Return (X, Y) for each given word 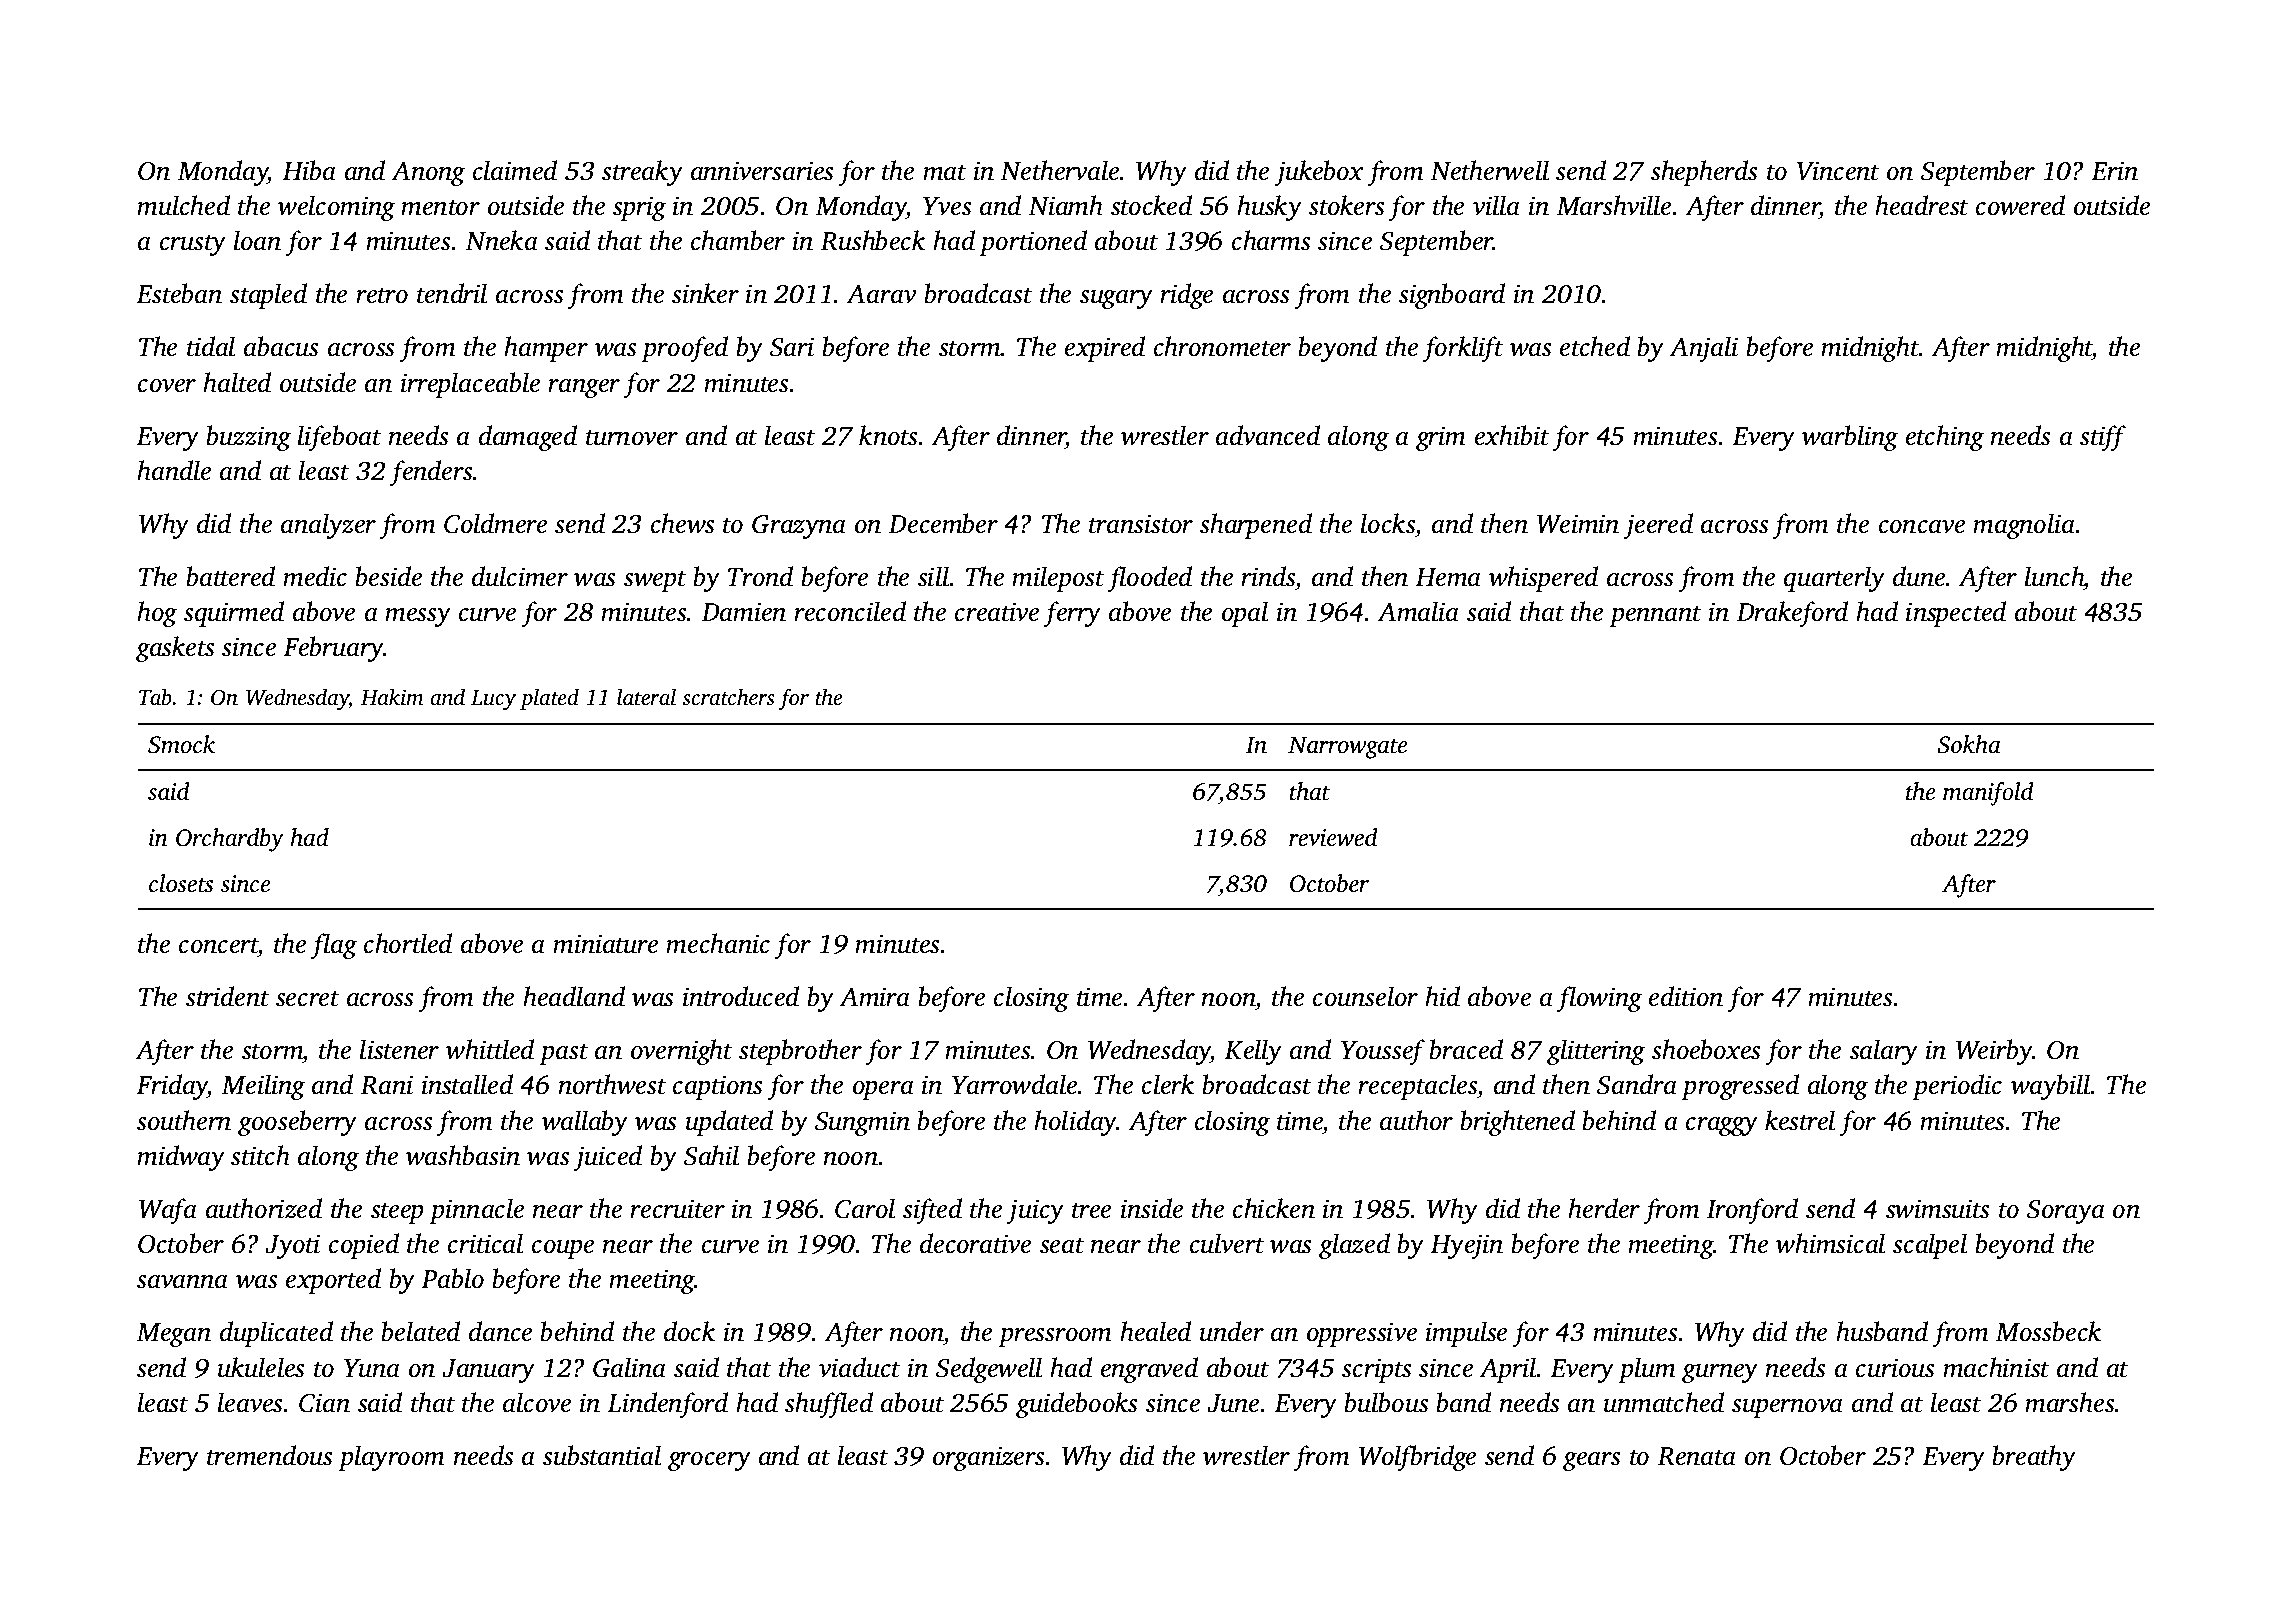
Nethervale (1060, 170)
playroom (391, 1458)
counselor (1365, 996)
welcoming (336, 208)
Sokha (1969, 744)
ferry (1072, 614)
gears (1591, 1461)
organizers (988, 1458)
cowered (2020, 205)
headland (574, 996)
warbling (1850, 438)
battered (230, 576)
